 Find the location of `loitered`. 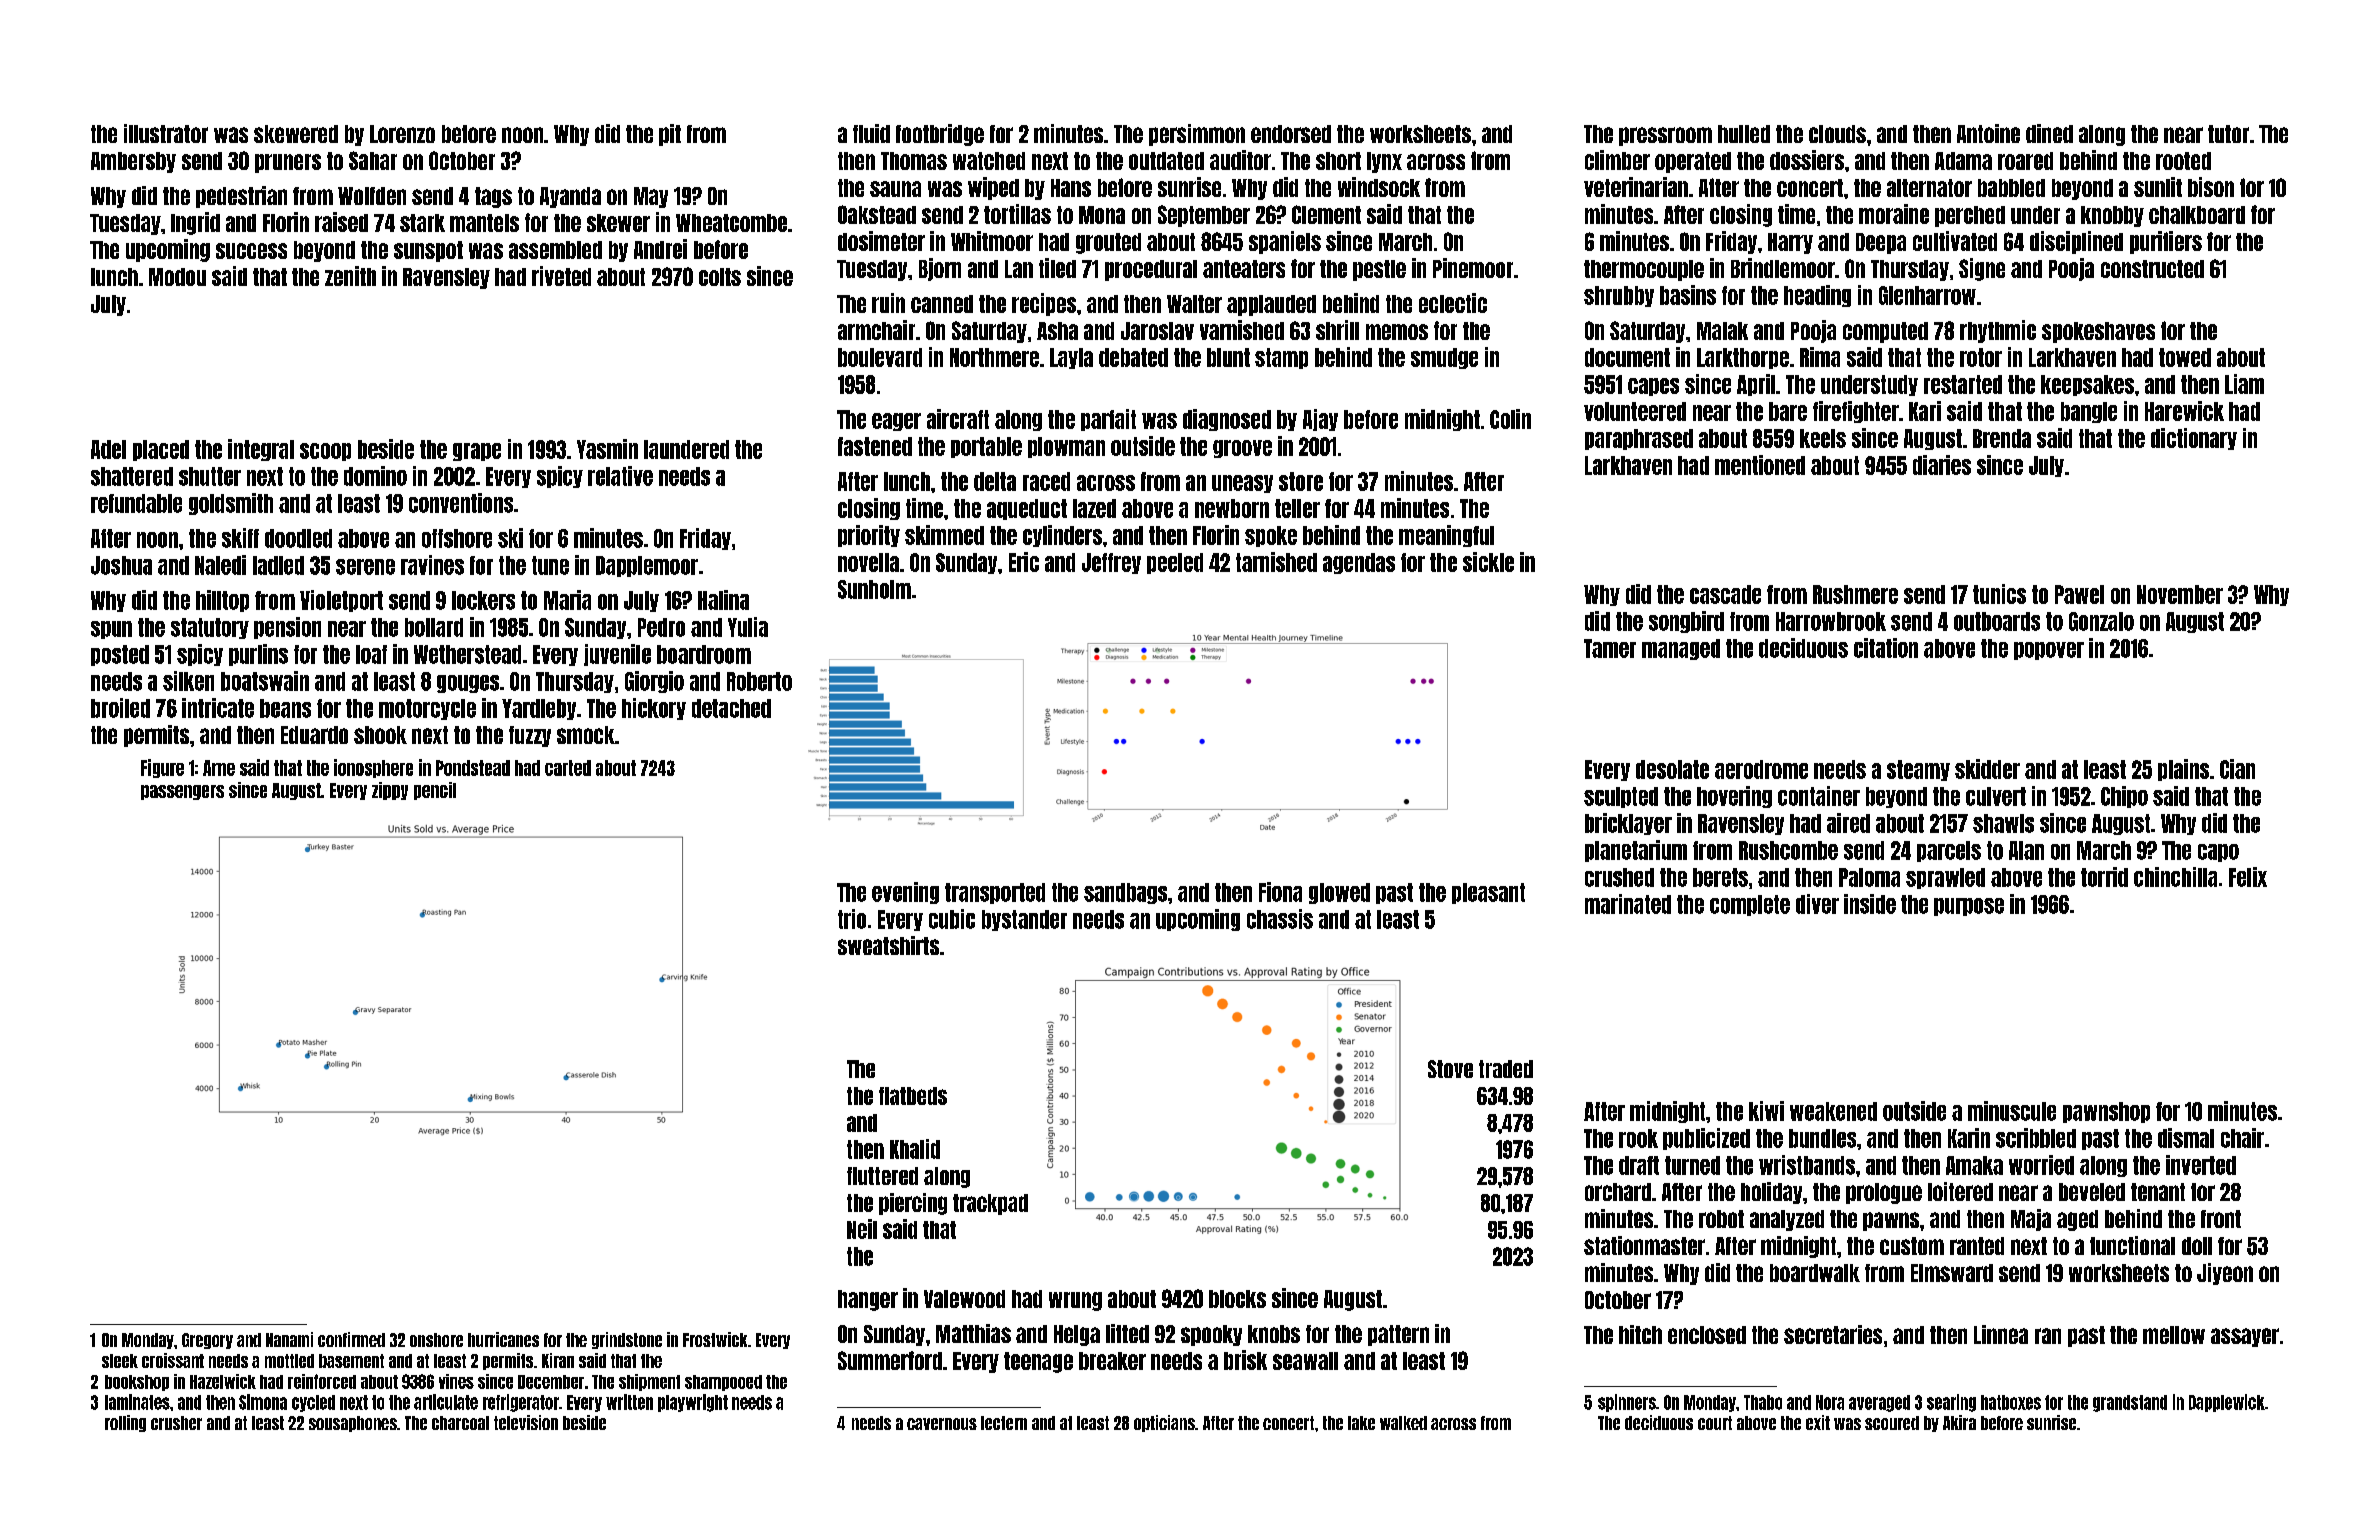

loitered is located at coordinates (1960, 1191).
